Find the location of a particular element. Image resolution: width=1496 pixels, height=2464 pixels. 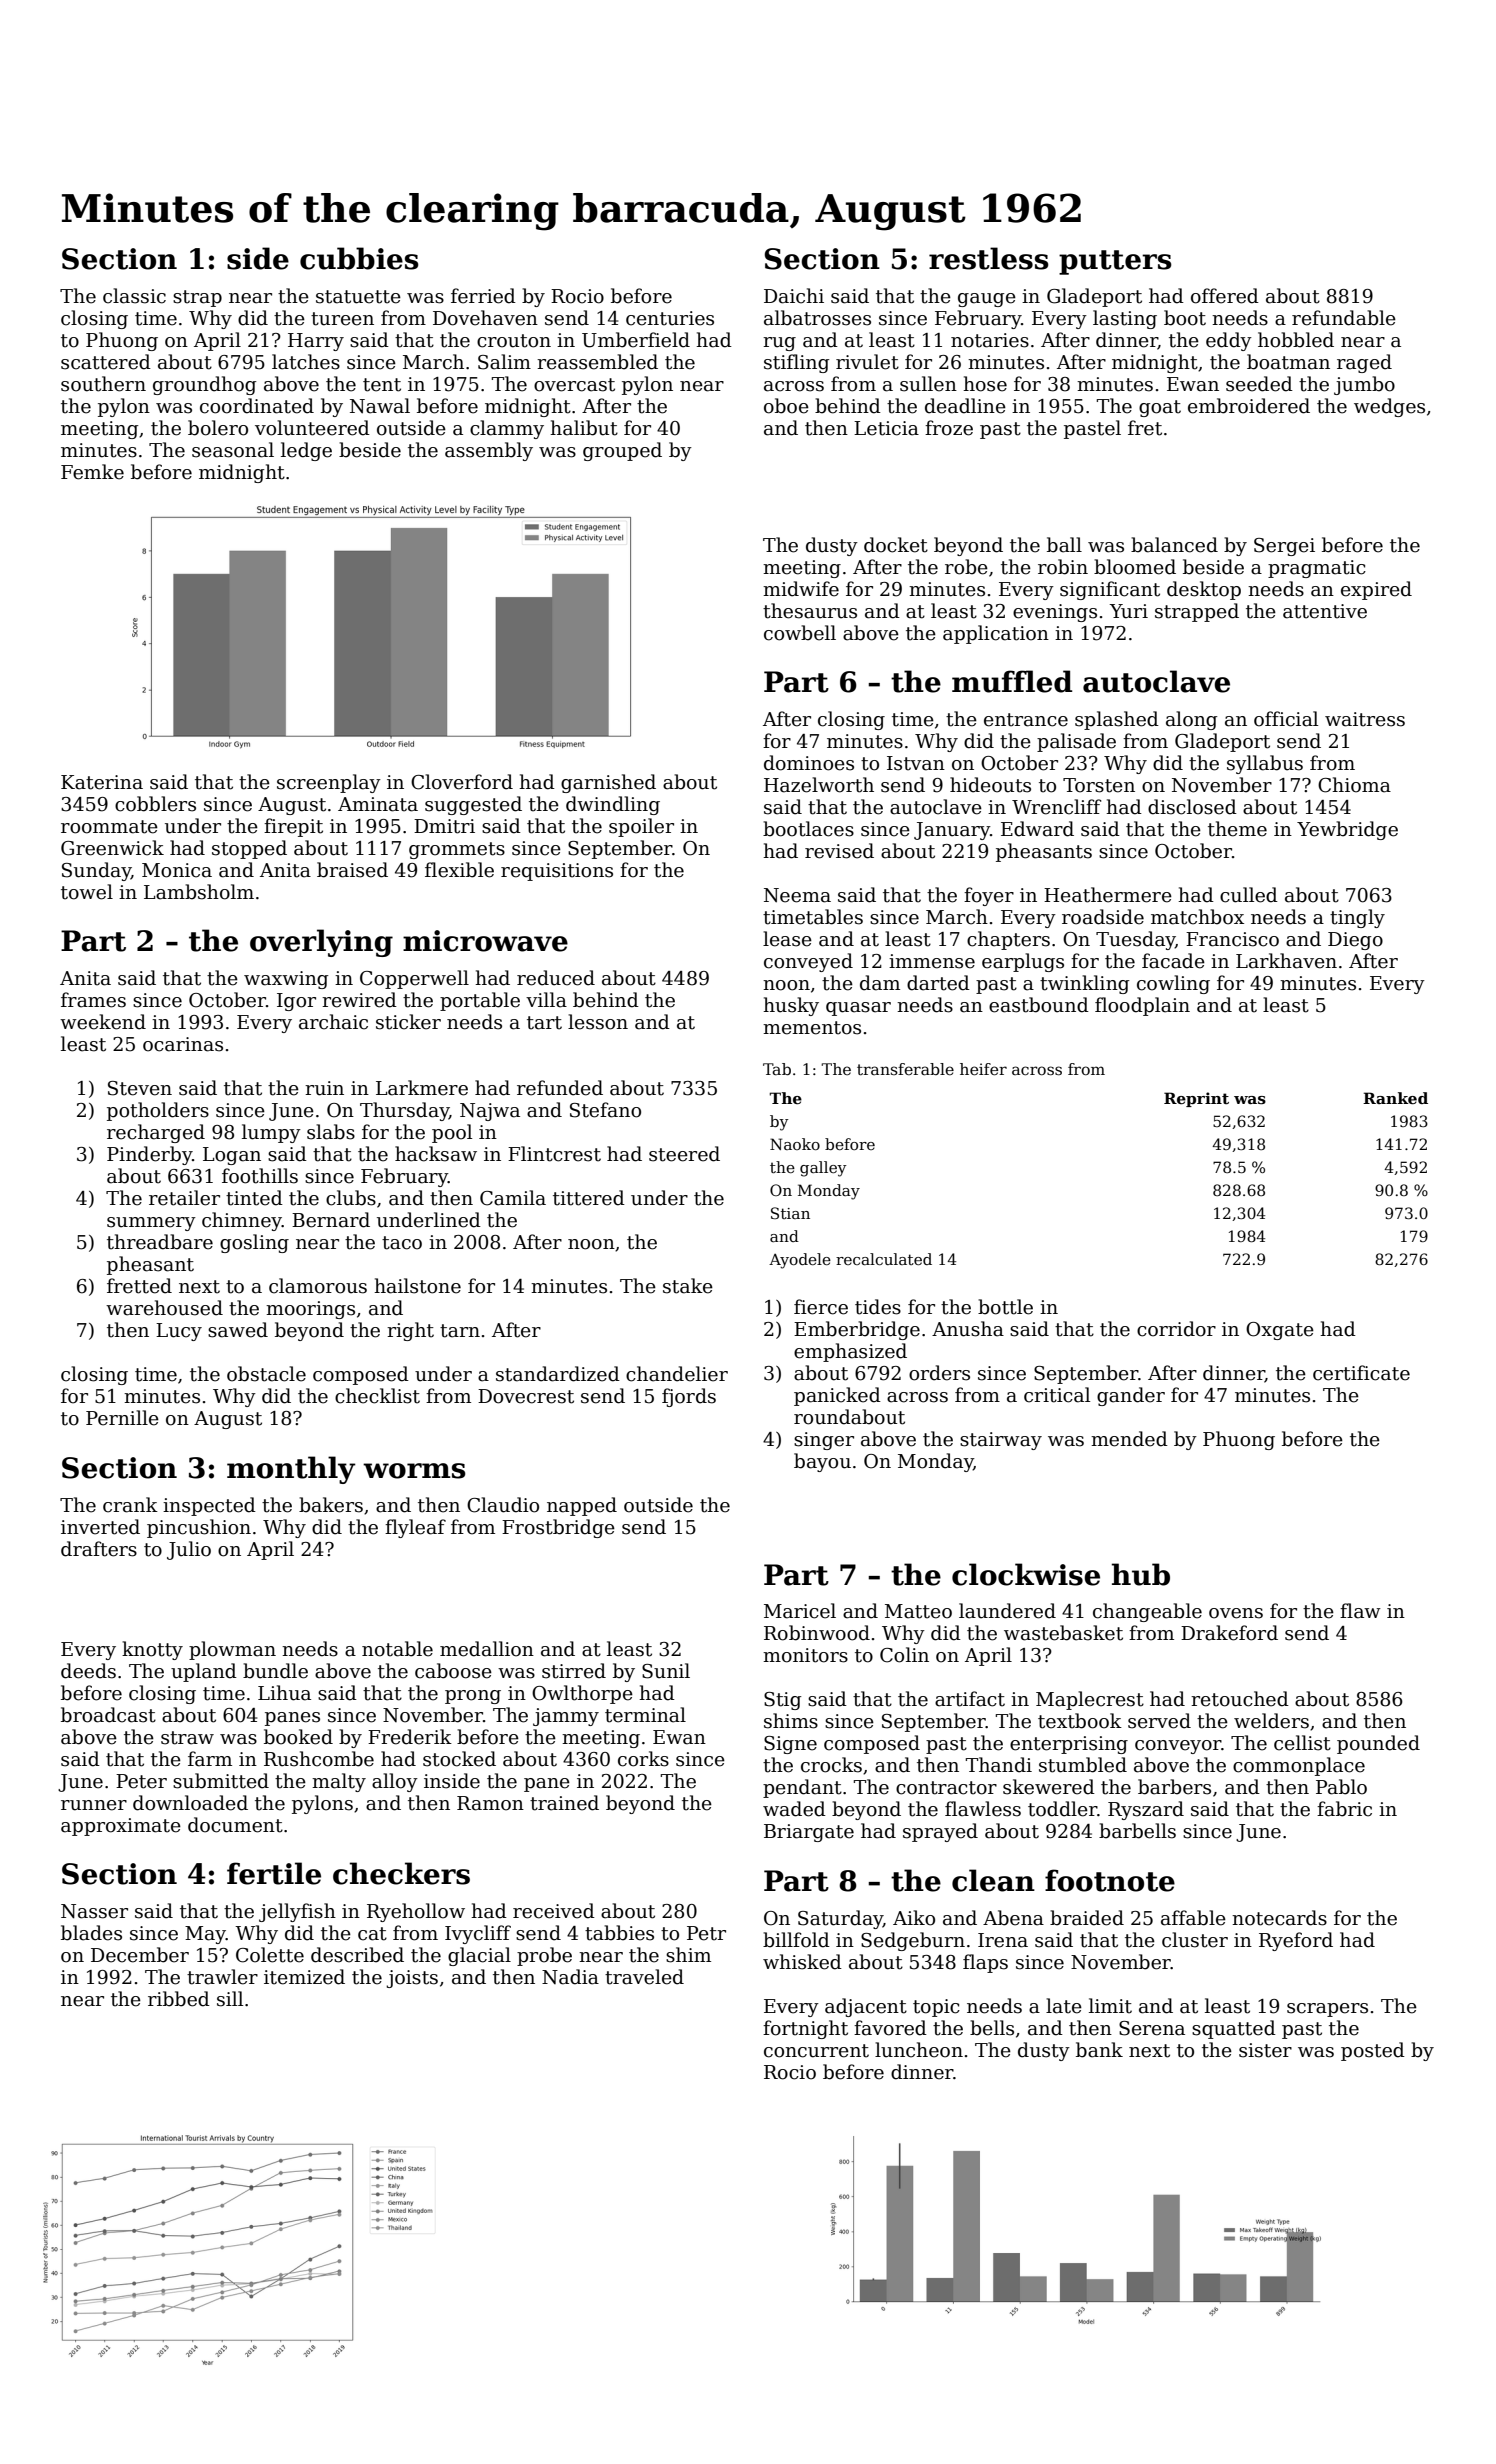

tingly is located at coordinates (1357, 918).
